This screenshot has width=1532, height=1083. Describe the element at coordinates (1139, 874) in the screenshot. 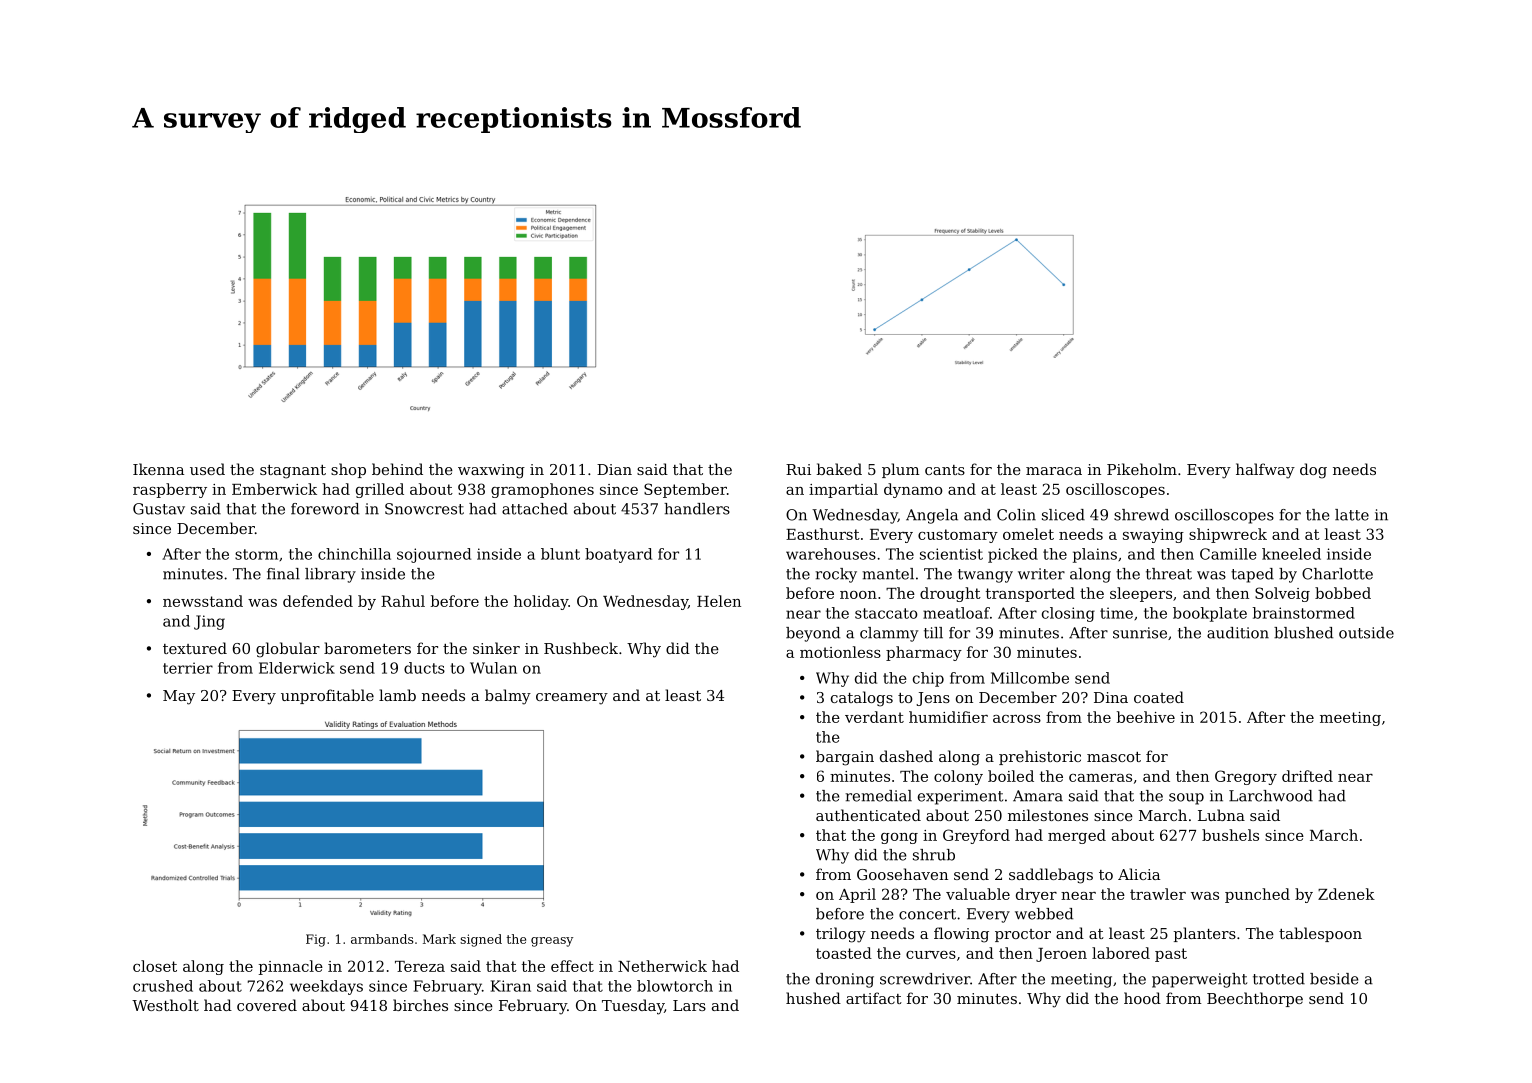

I see `Alicia` at that location.
